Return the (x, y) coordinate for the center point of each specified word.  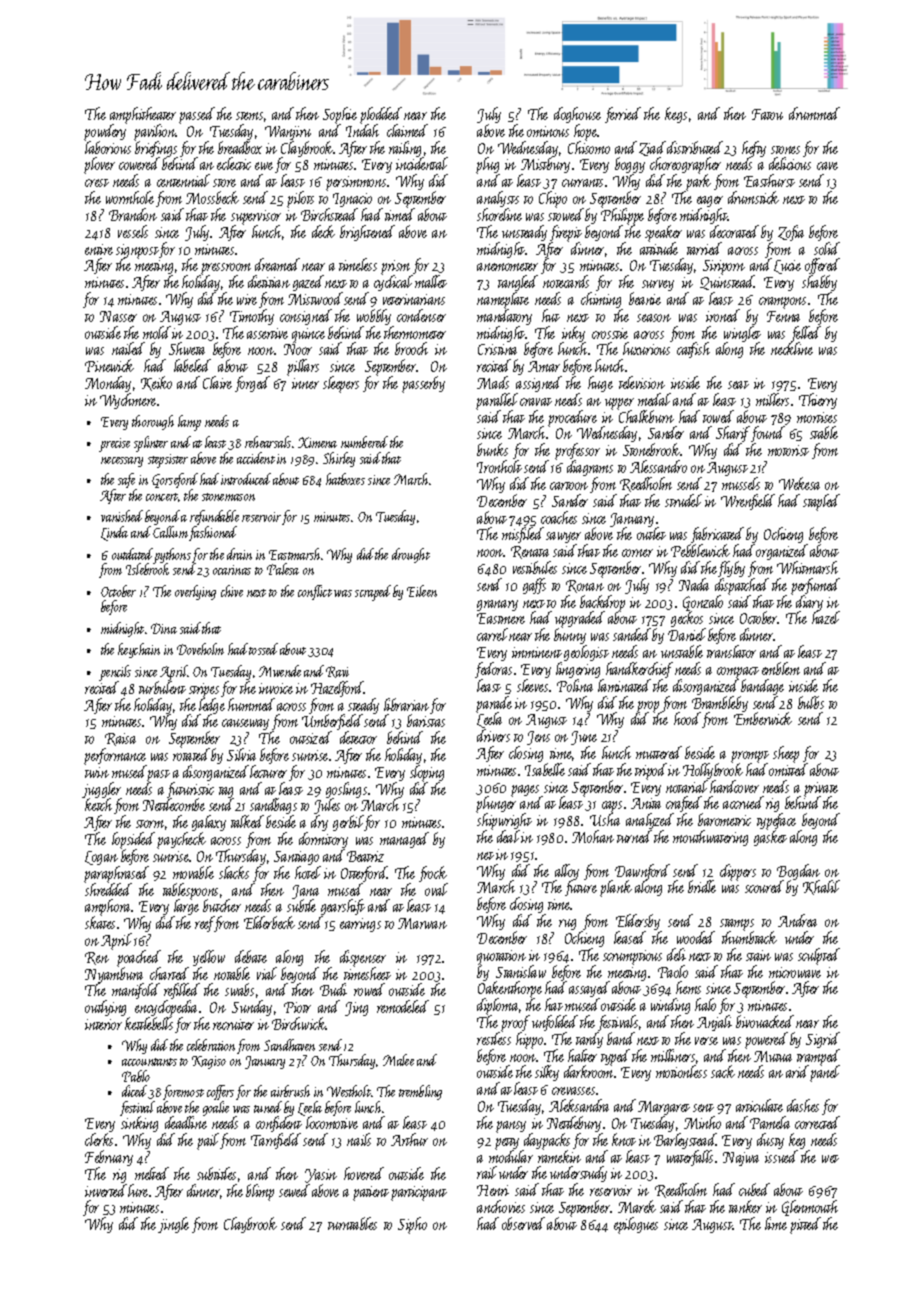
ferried (623, 115)
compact (738, 673)
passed (197, 115)
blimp (260, 1192)
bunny (570, 636)
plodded (381, 115)
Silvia (241, 754)
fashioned (213, 533)
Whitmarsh (807, 567)
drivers (493, 735)
